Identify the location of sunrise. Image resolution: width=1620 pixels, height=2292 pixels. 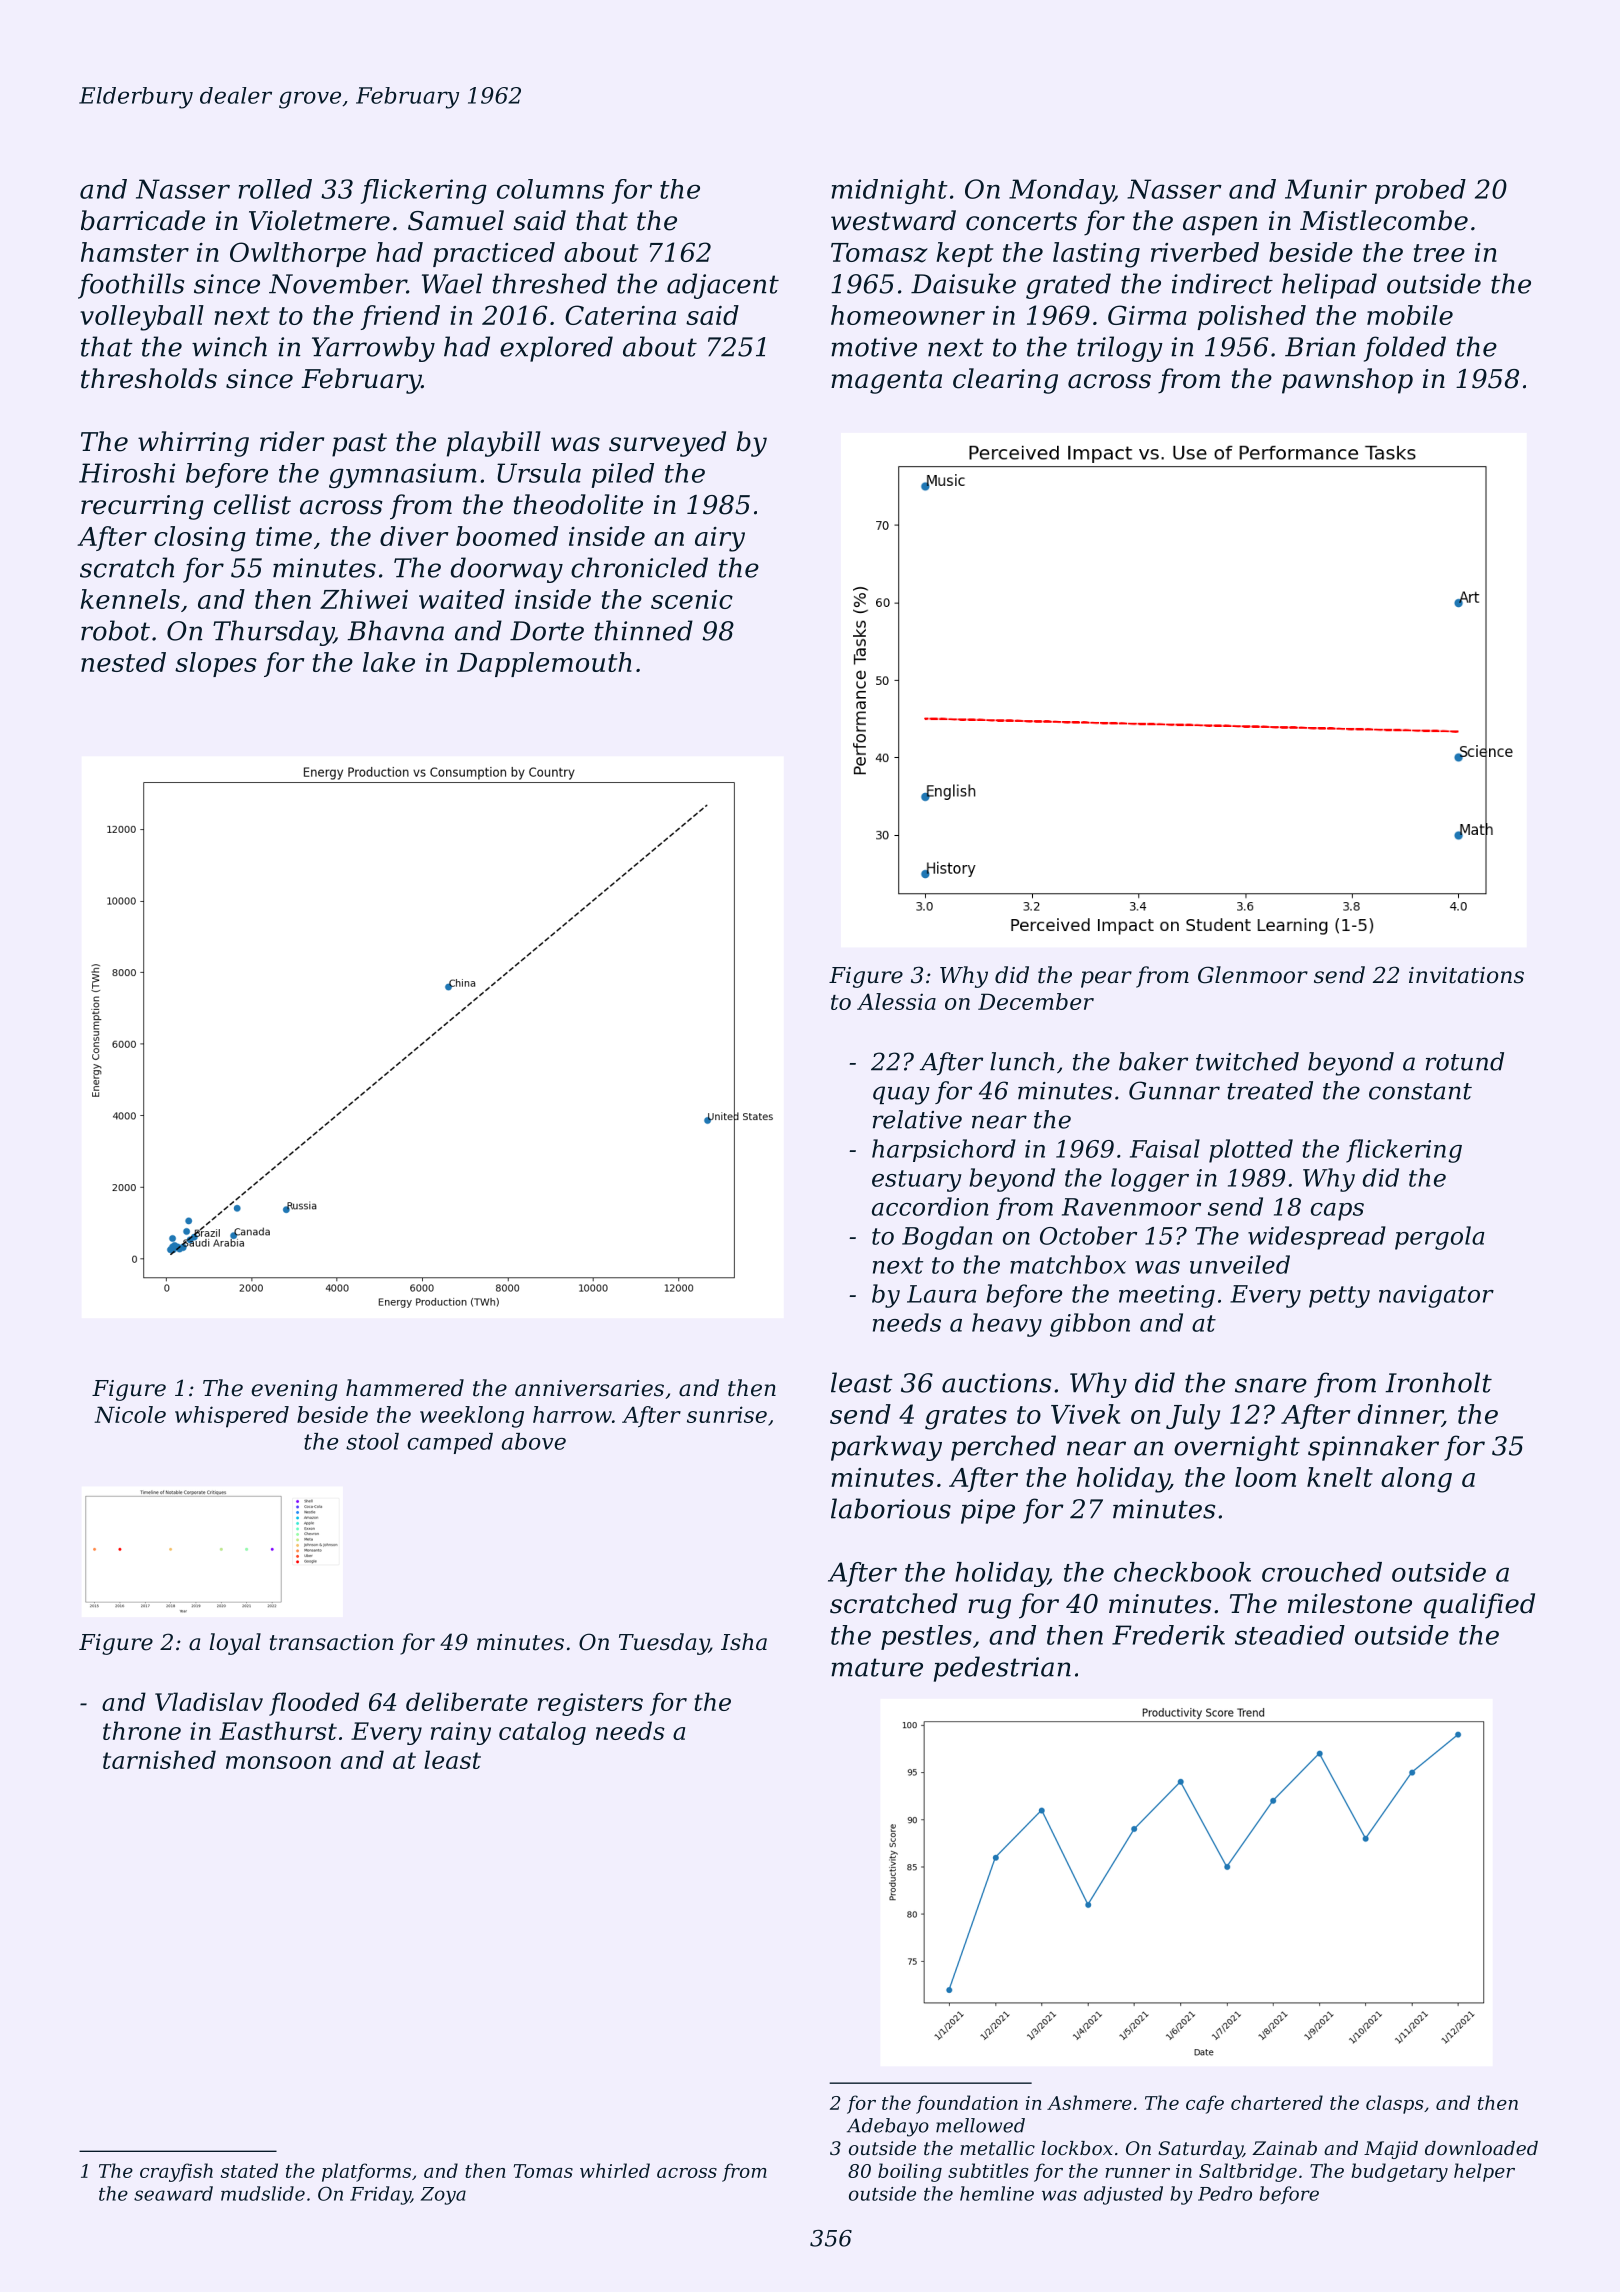
(727, 1414).
